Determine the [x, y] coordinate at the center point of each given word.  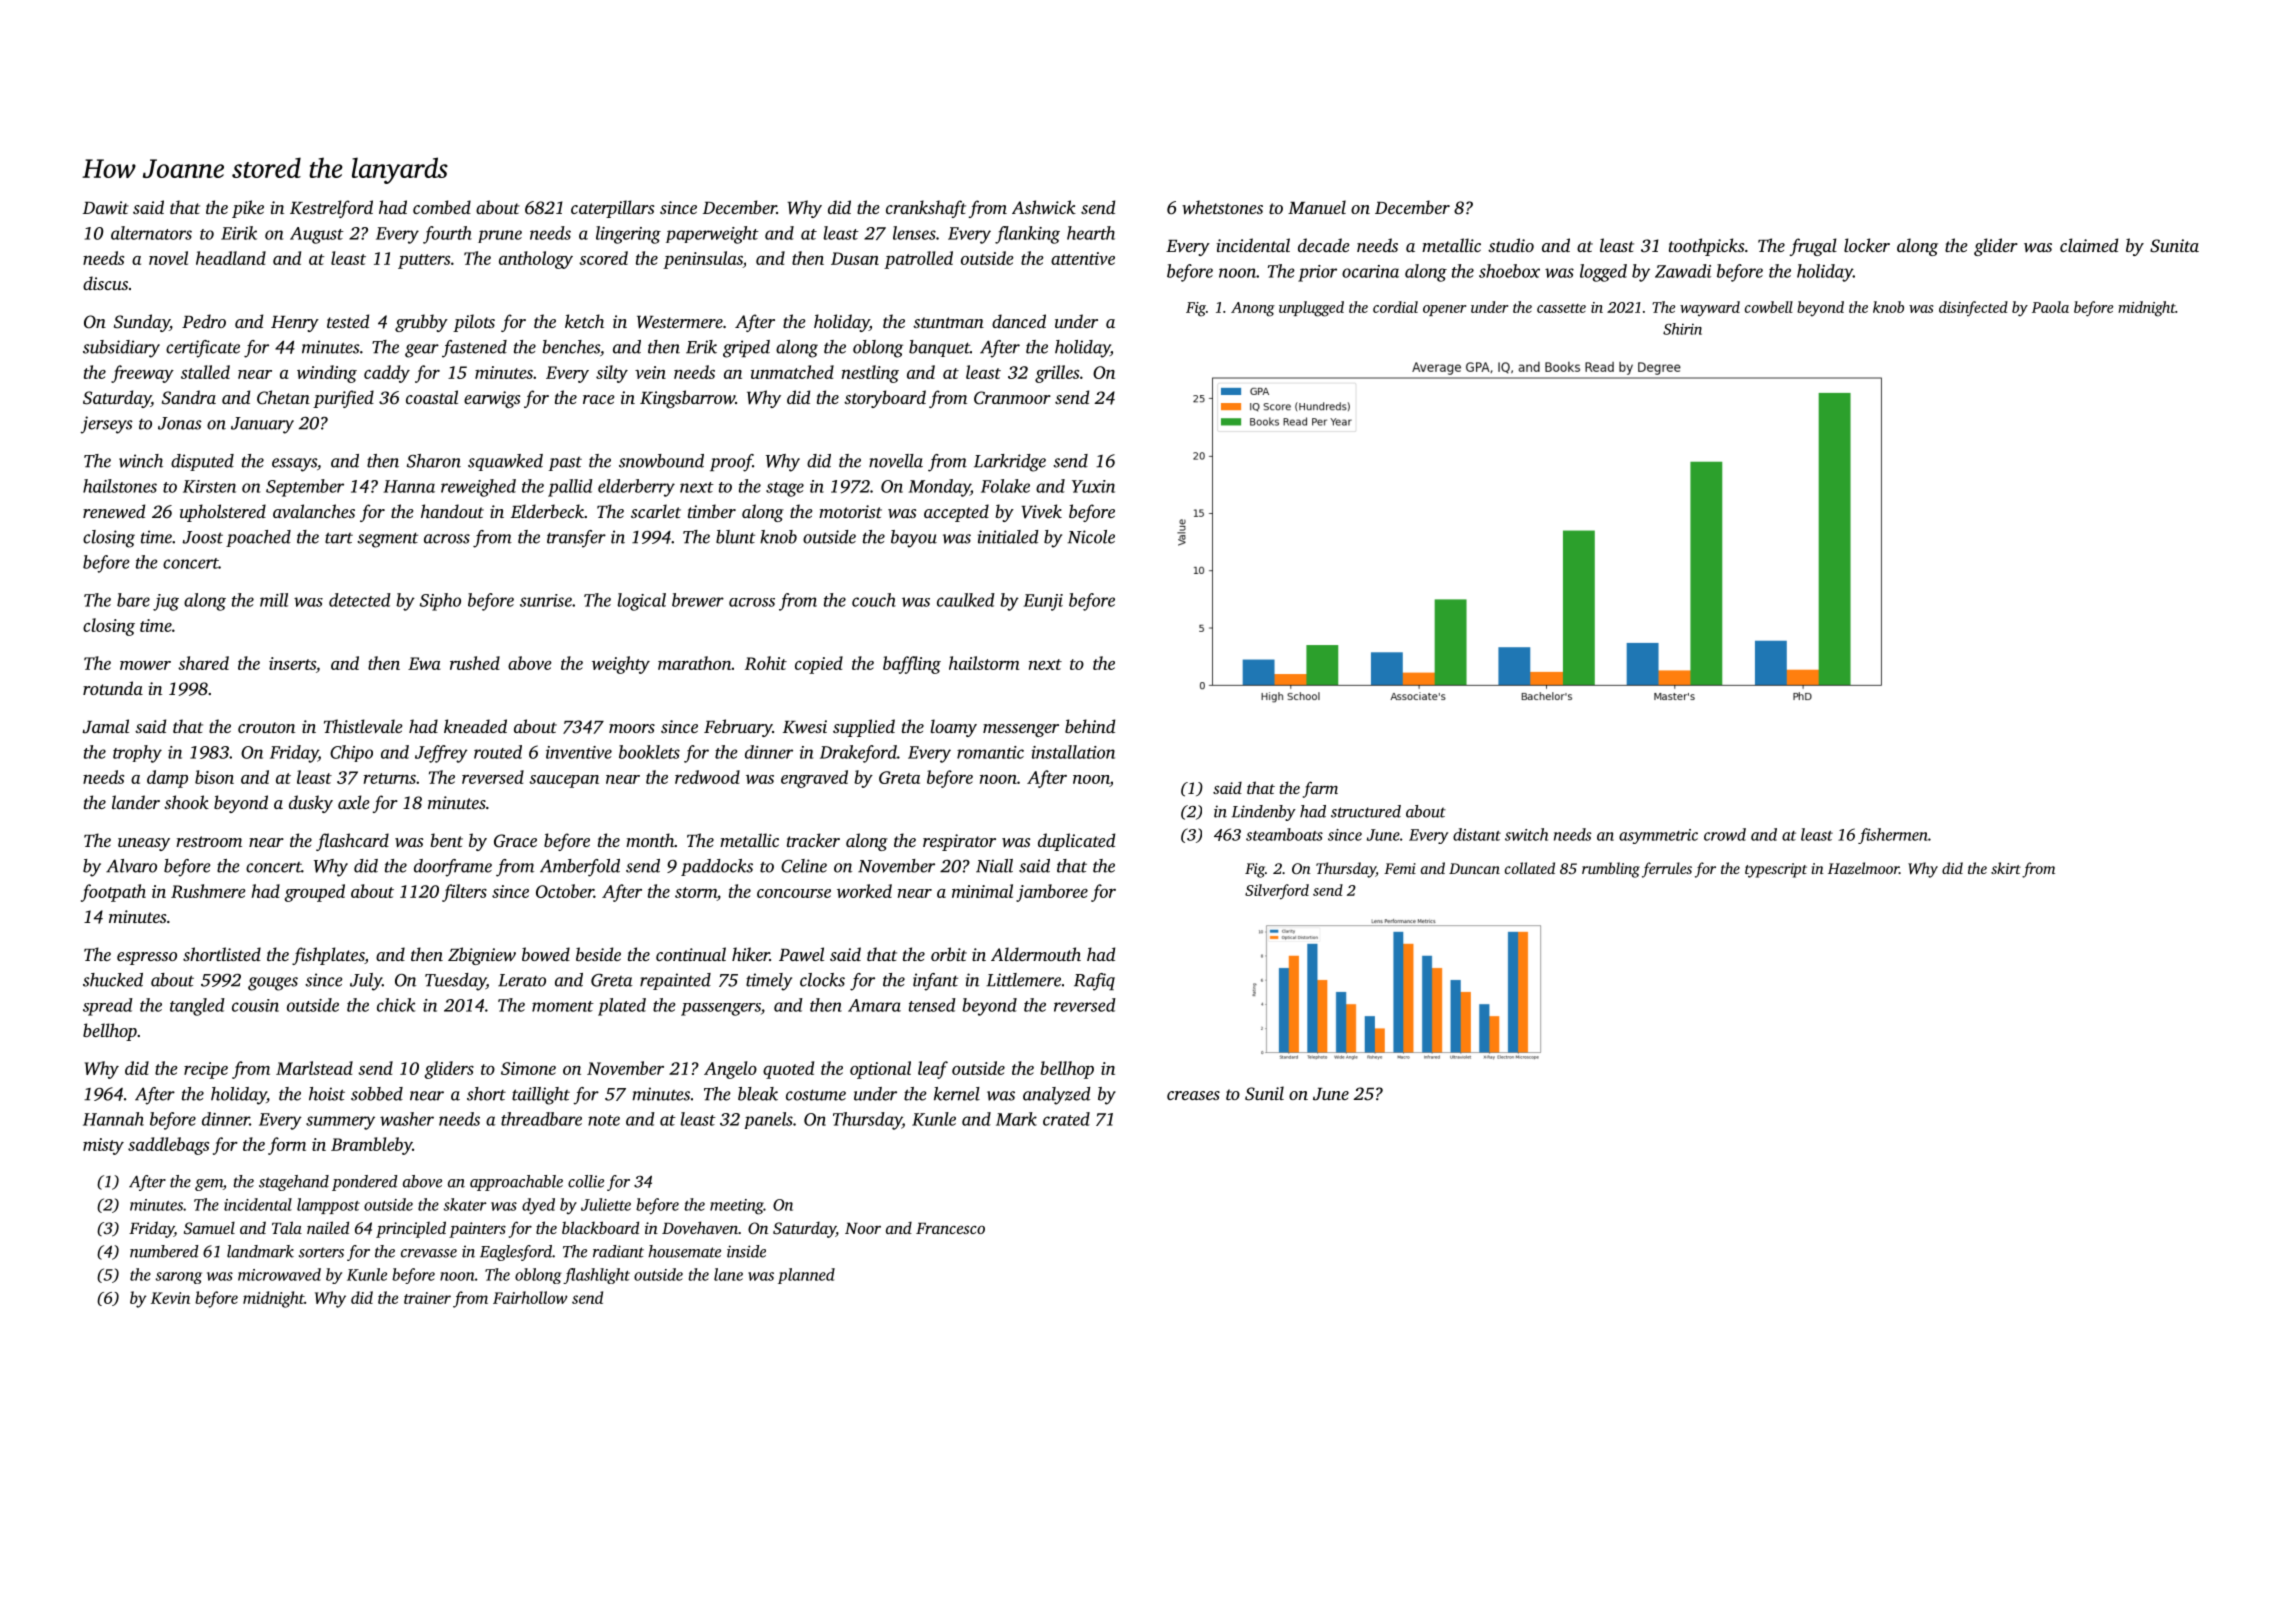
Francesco [950, 1228]
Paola [2050, 307]
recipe [206, 1070]
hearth [1091, 233]
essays [294, 465]
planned [806, 1276]
